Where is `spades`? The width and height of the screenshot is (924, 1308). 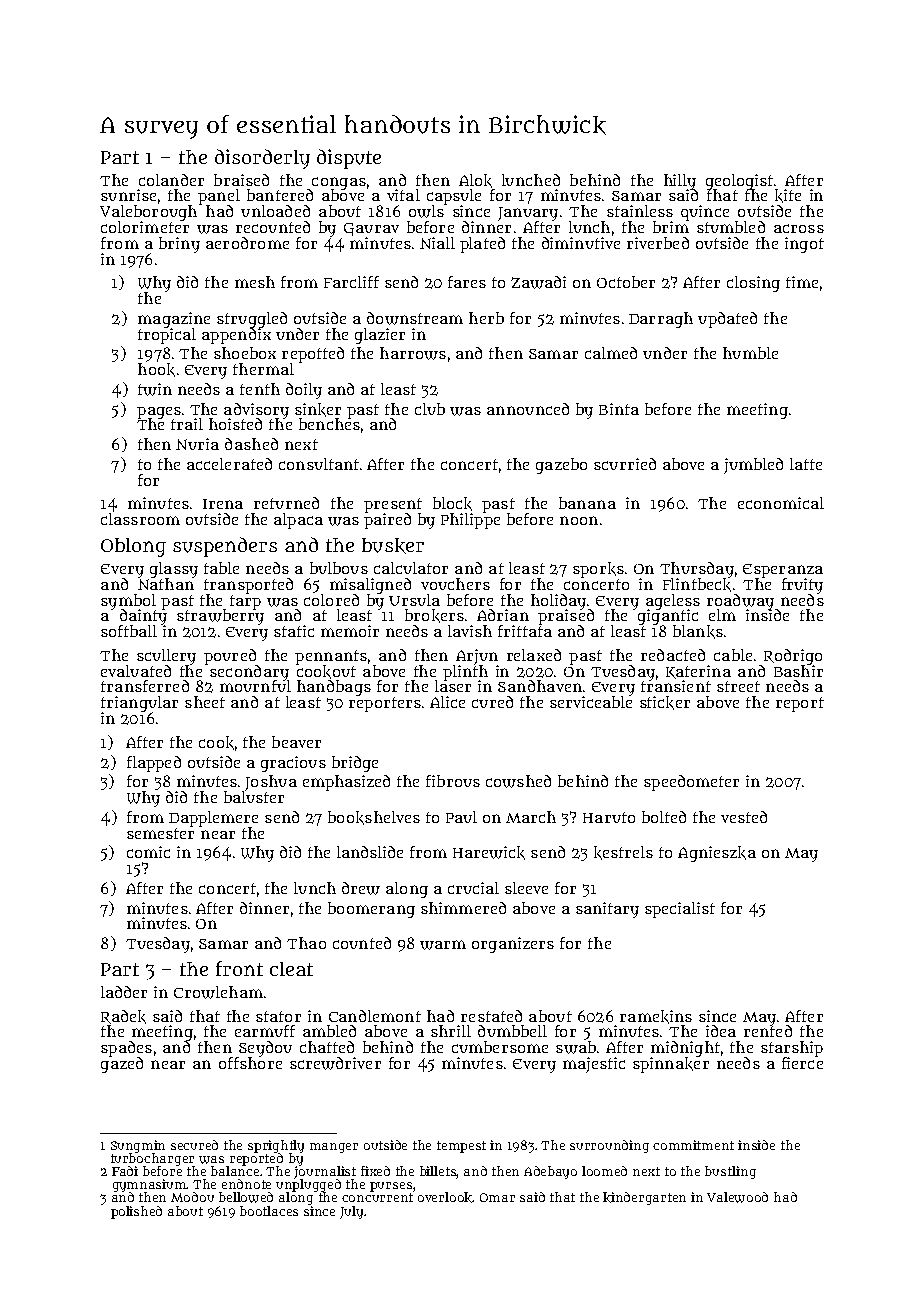 spades is located at coordinates (126, 1049).
